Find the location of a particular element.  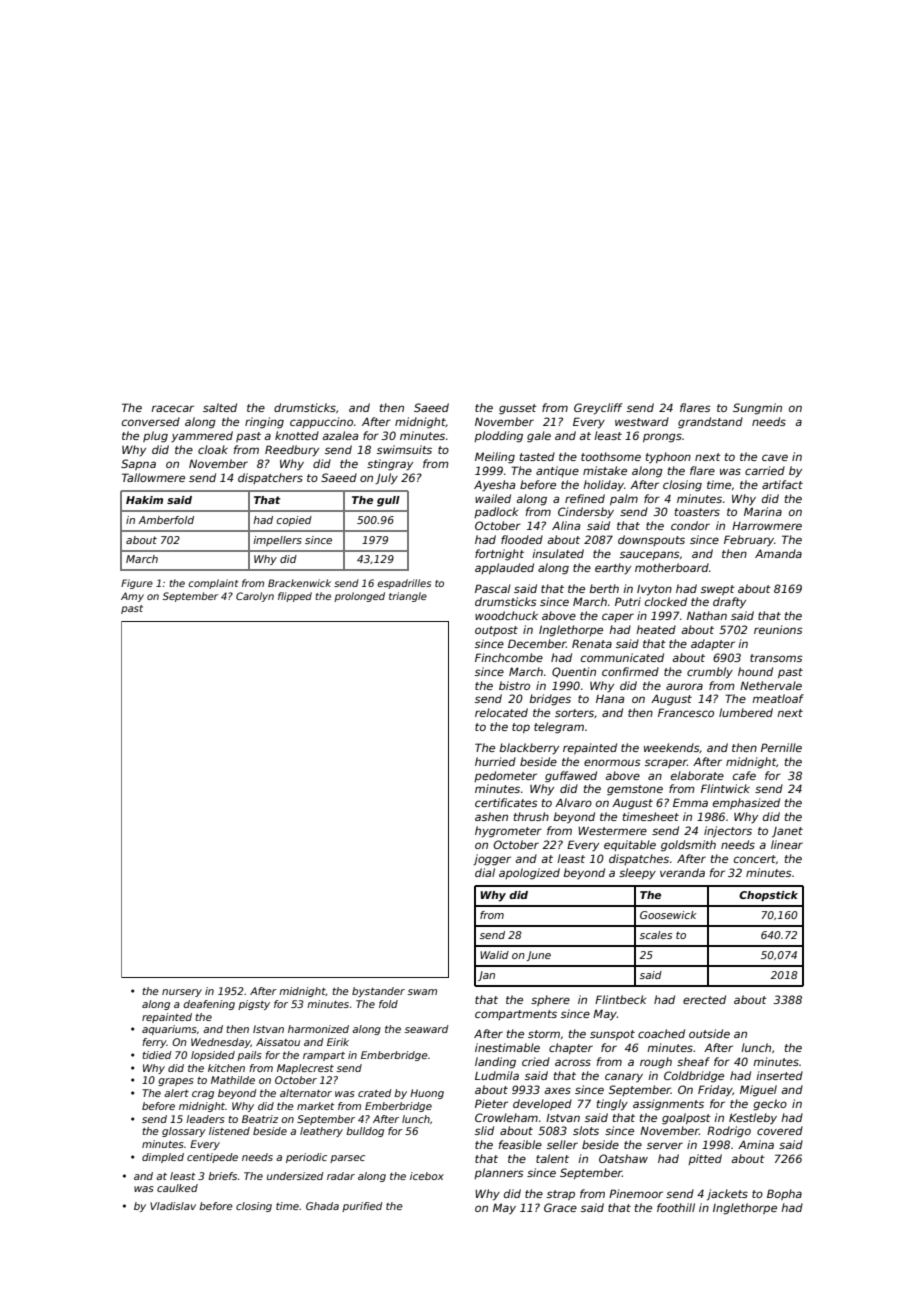

Beatriz is located at coordinates (260, 1119).
